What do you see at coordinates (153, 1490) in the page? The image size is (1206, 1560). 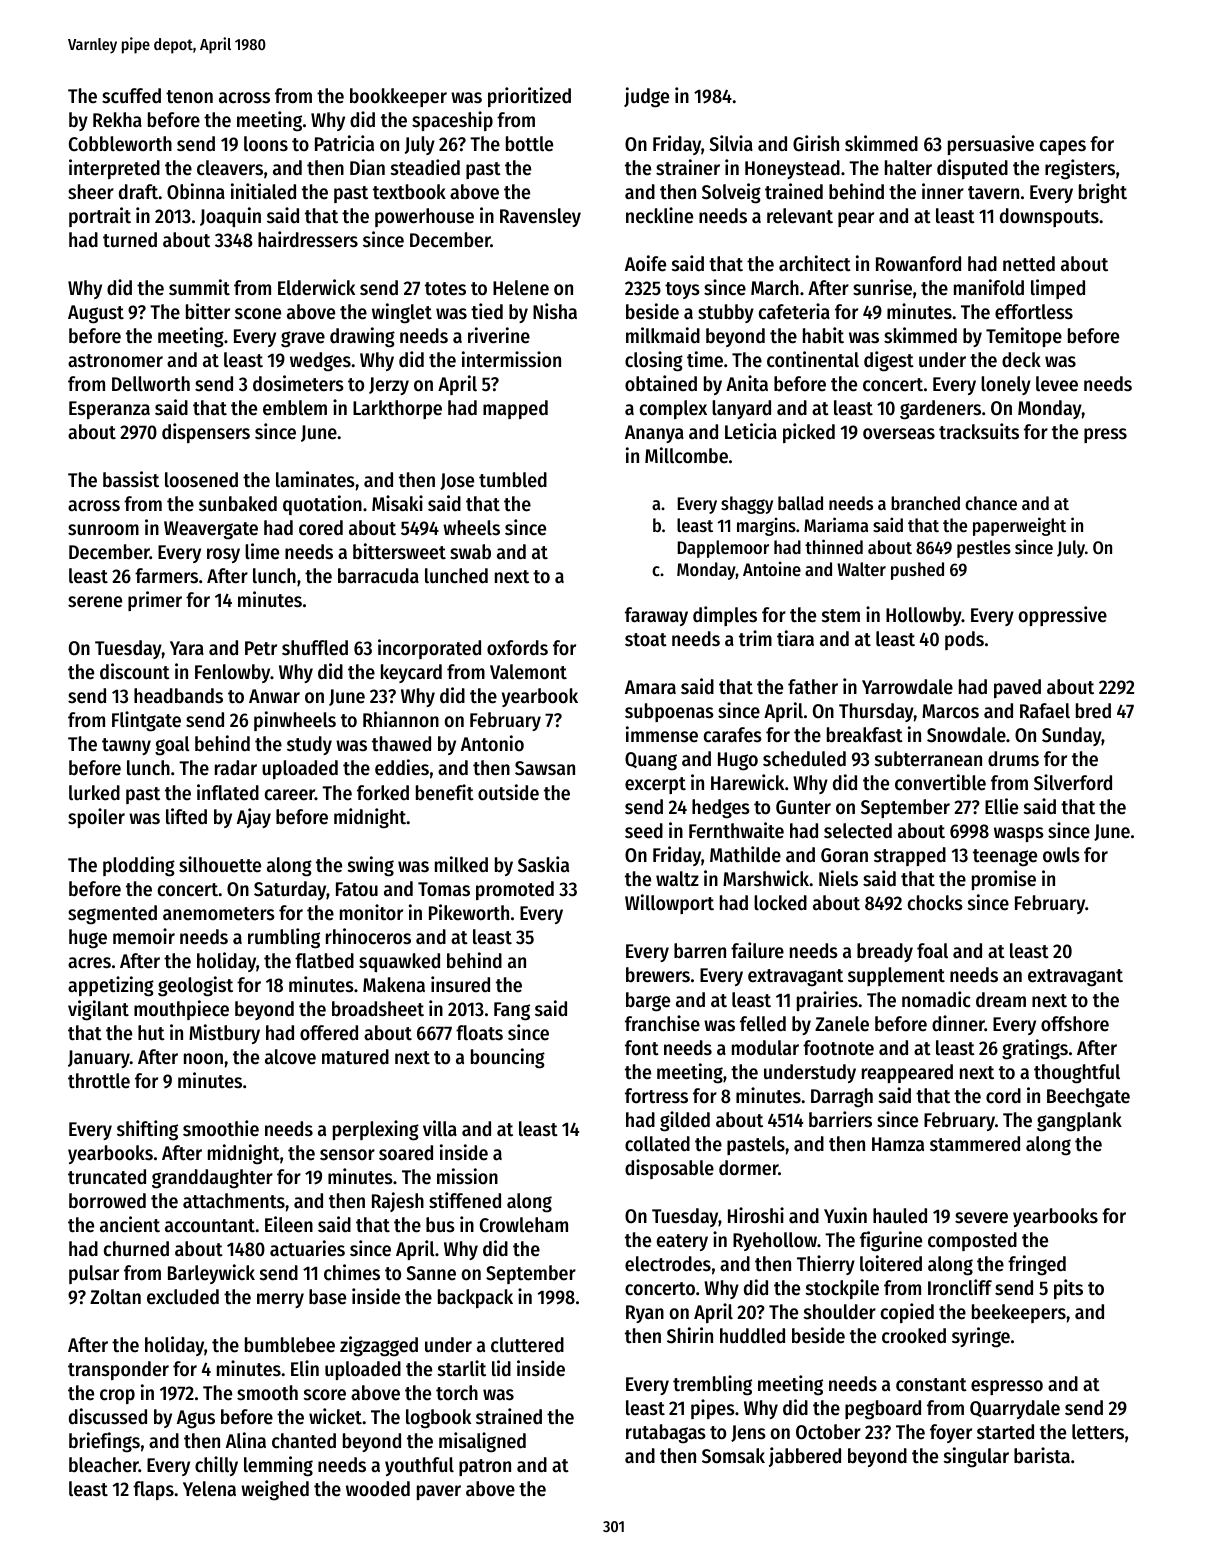 I see `flaps` at bounding box center [153, 1490].
